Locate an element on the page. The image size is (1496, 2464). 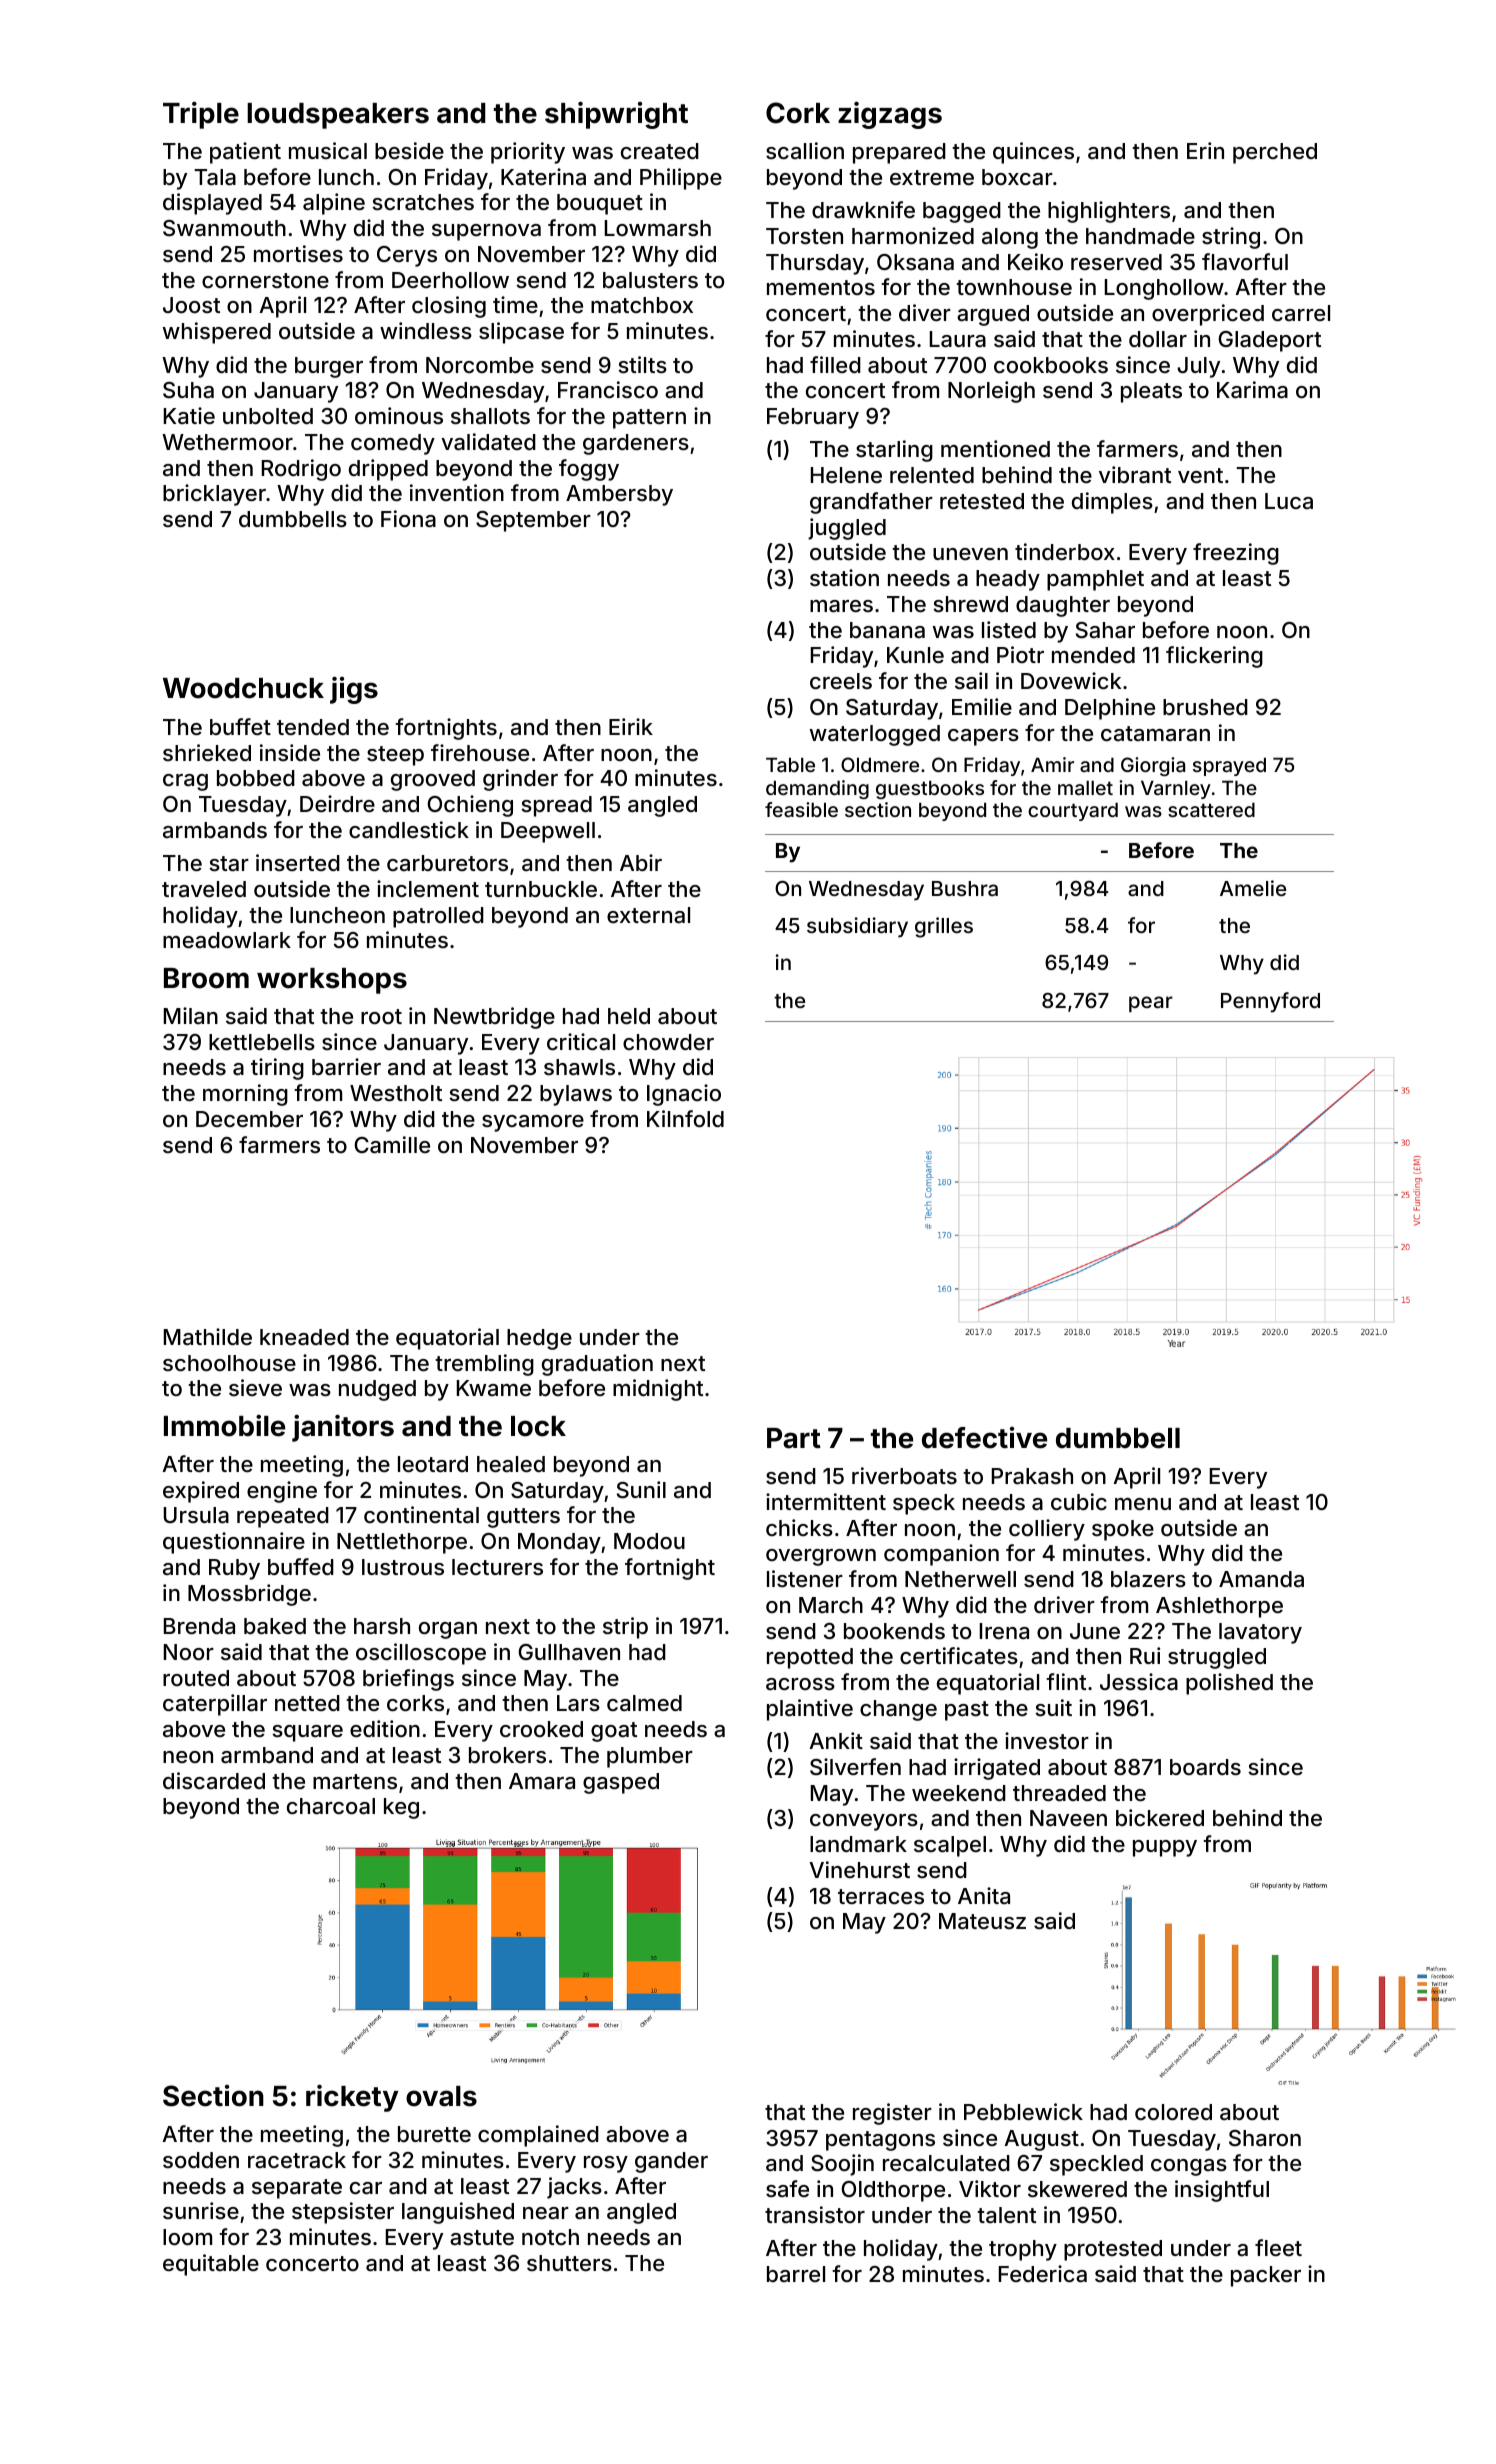
relented is located at coordinates (932, 475).
